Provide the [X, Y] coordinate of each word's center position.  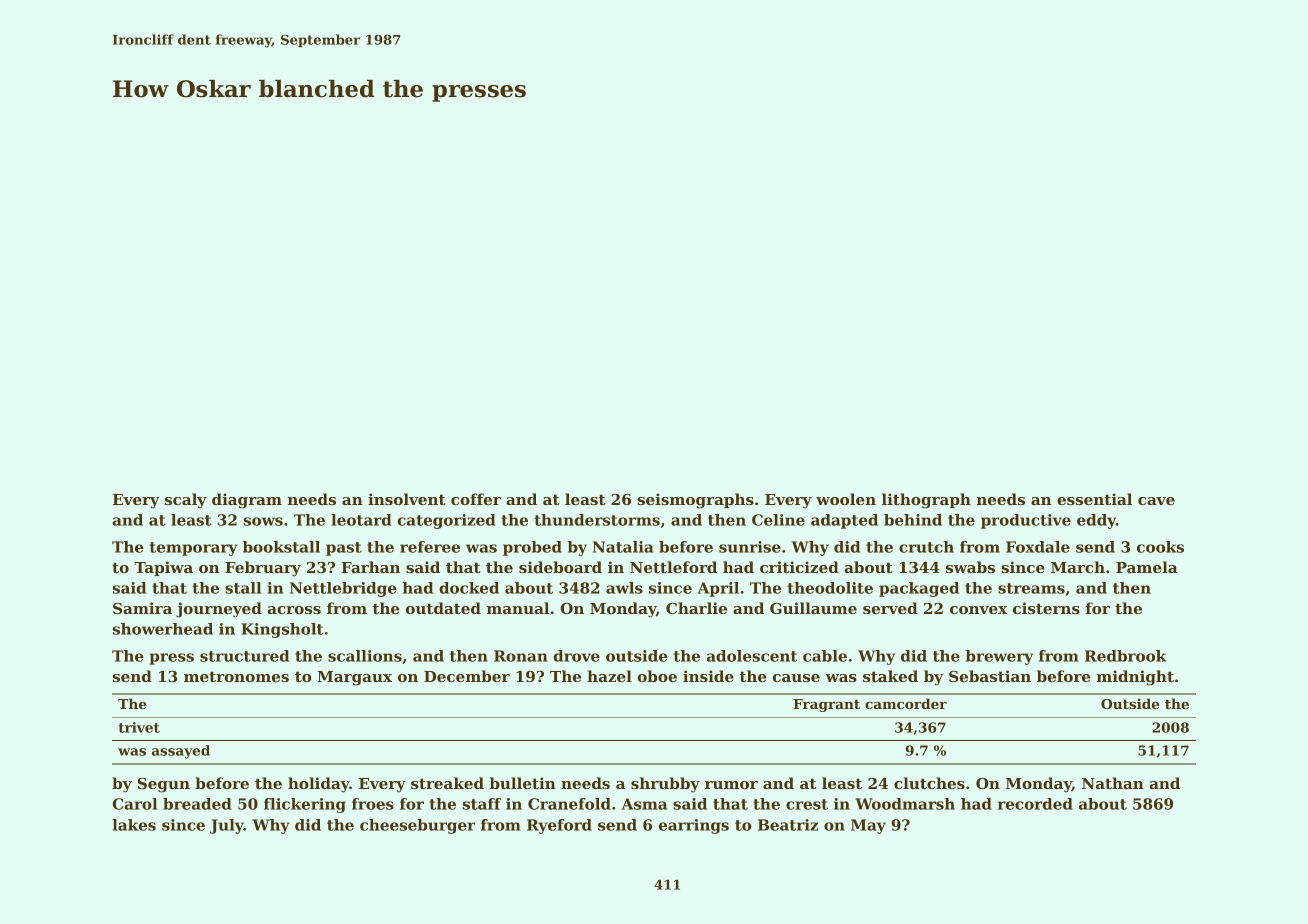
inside [708, 676]
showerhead [163, 629]
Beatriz [788, 825]
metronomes [236, 676]
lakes [134, 825]
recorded [1035, 804]
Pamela [1147, 567]
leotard [361, 520]
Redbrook [1125, 656]
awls [624, 588]
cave [1156, 501]
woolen [846, 499]
